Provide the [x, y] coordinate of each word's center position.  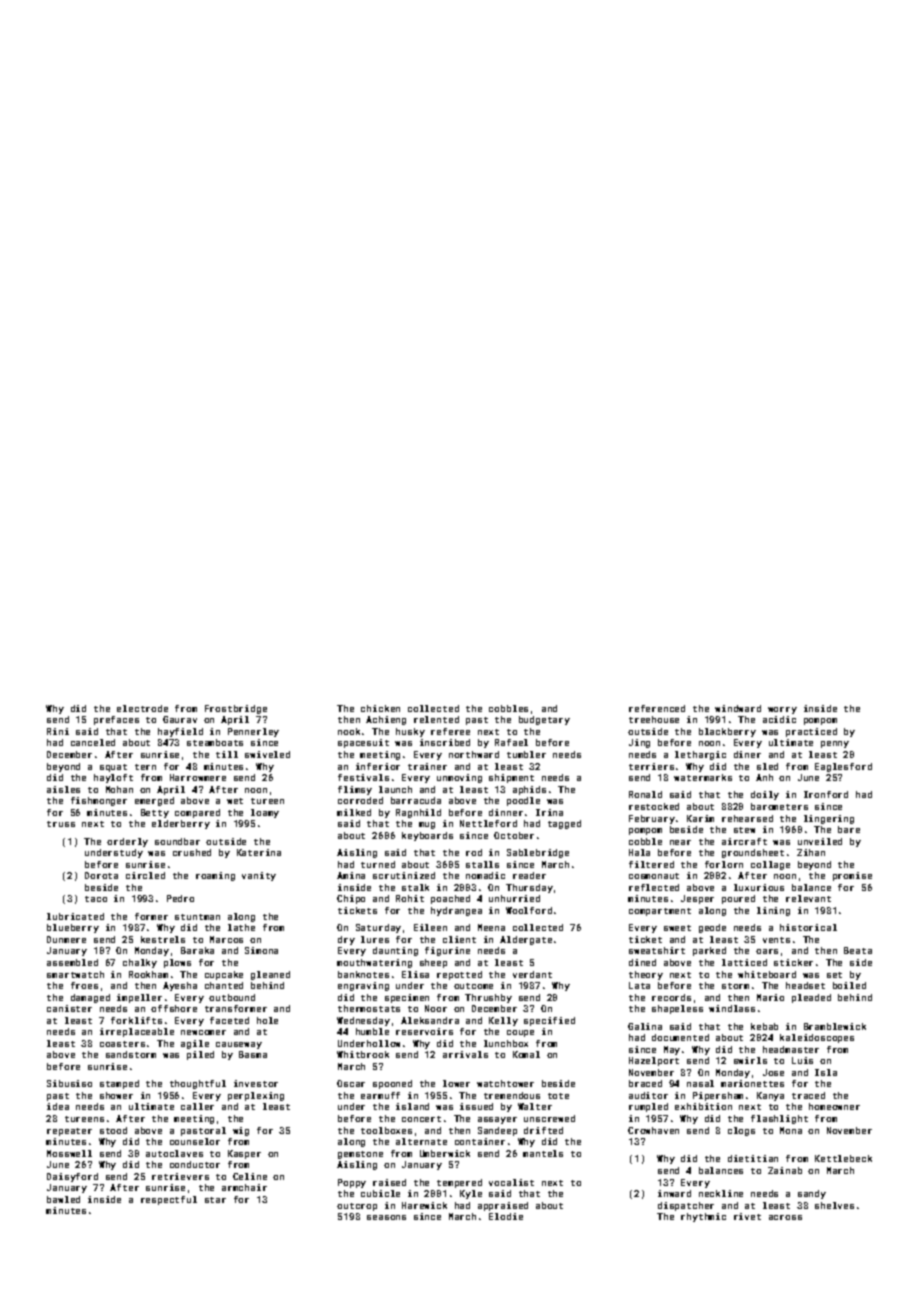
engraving [363, 986]
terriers [651, 766]
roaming [215, 876]
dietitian [753, 1158]
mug [427, 825]
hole [267, 1020]
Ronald [645, 794]
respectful [169, 1200]
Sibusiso [69, 1083]
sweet [677, 928]
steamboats [215, 742]
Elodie [506, 1216]
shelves [834, 1205]
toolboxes [386, 1130]
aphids [529, 790]
